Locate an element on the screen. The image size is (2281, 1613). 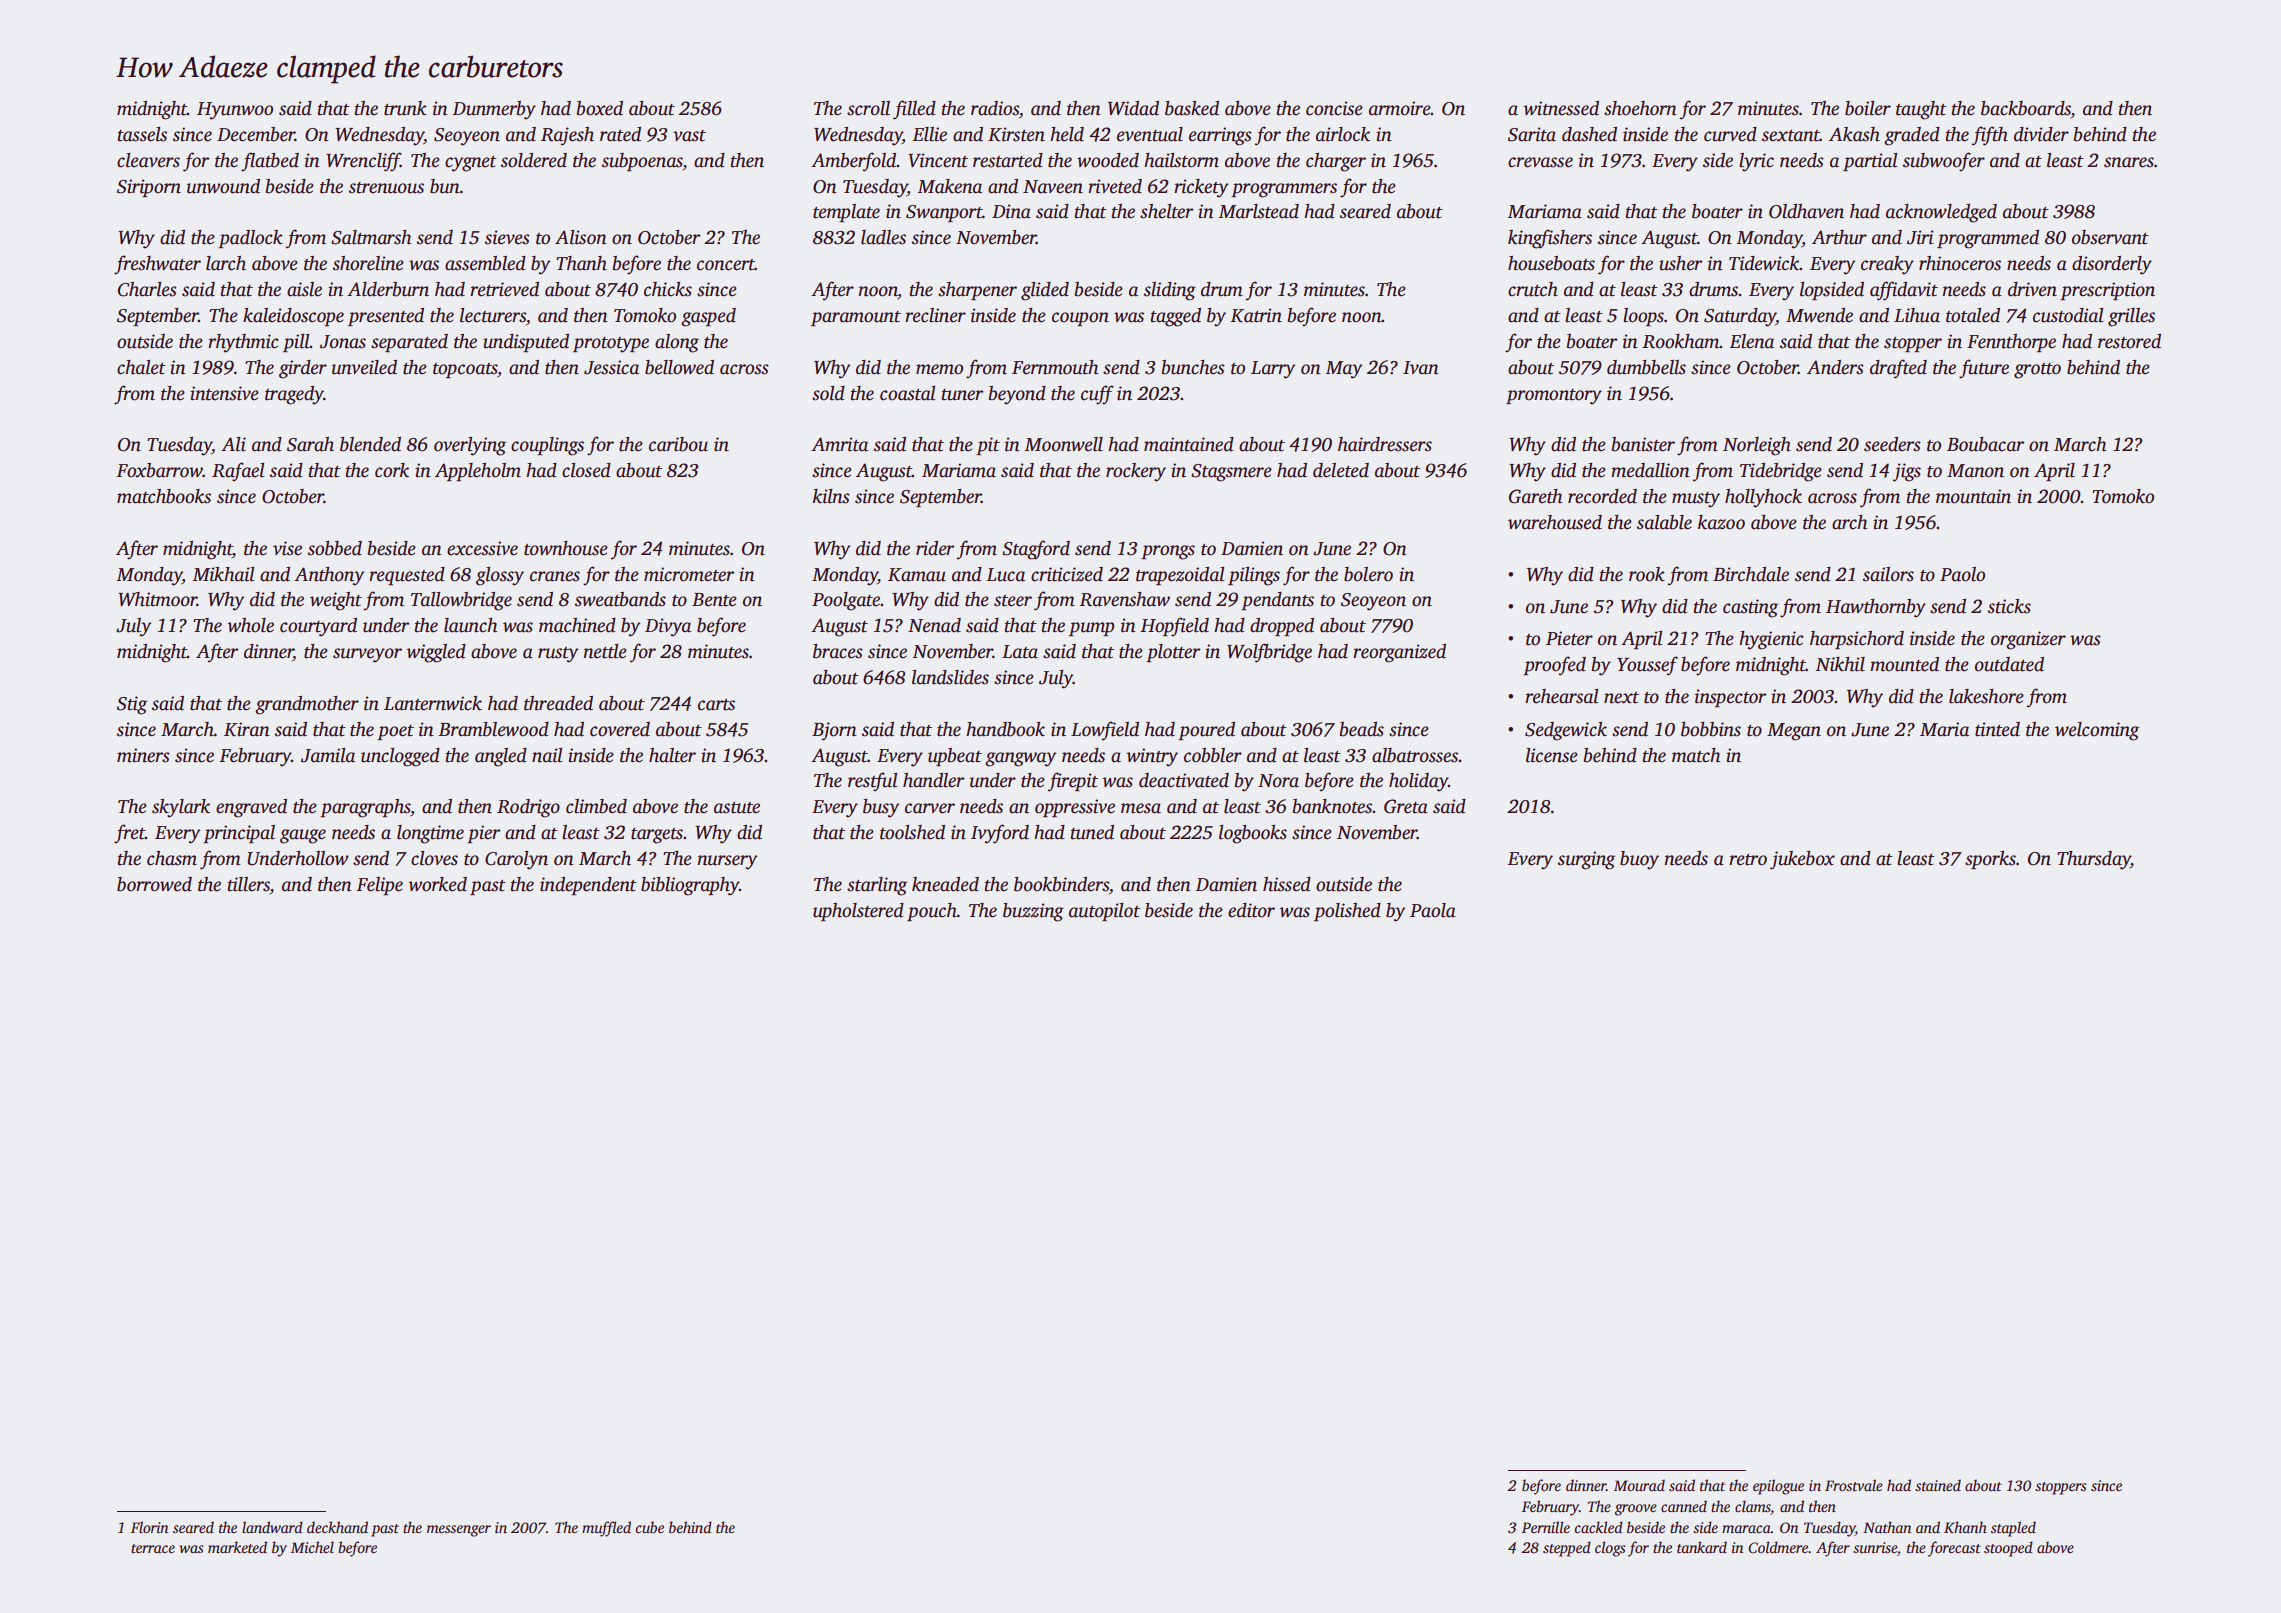
independent is located at coordinates (588, 886).
